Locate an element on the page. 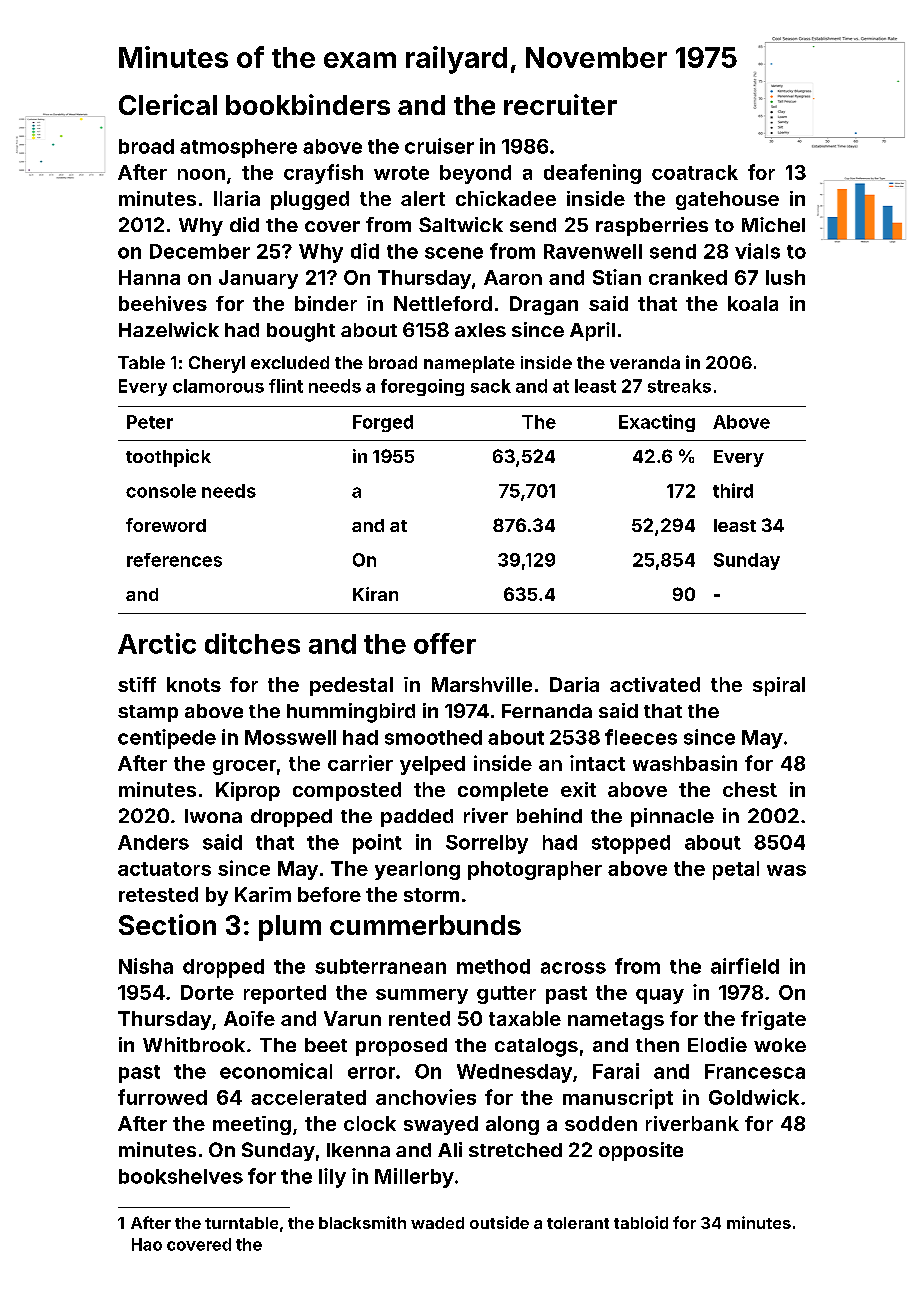  gutter is located at coordinates (506, 995).
